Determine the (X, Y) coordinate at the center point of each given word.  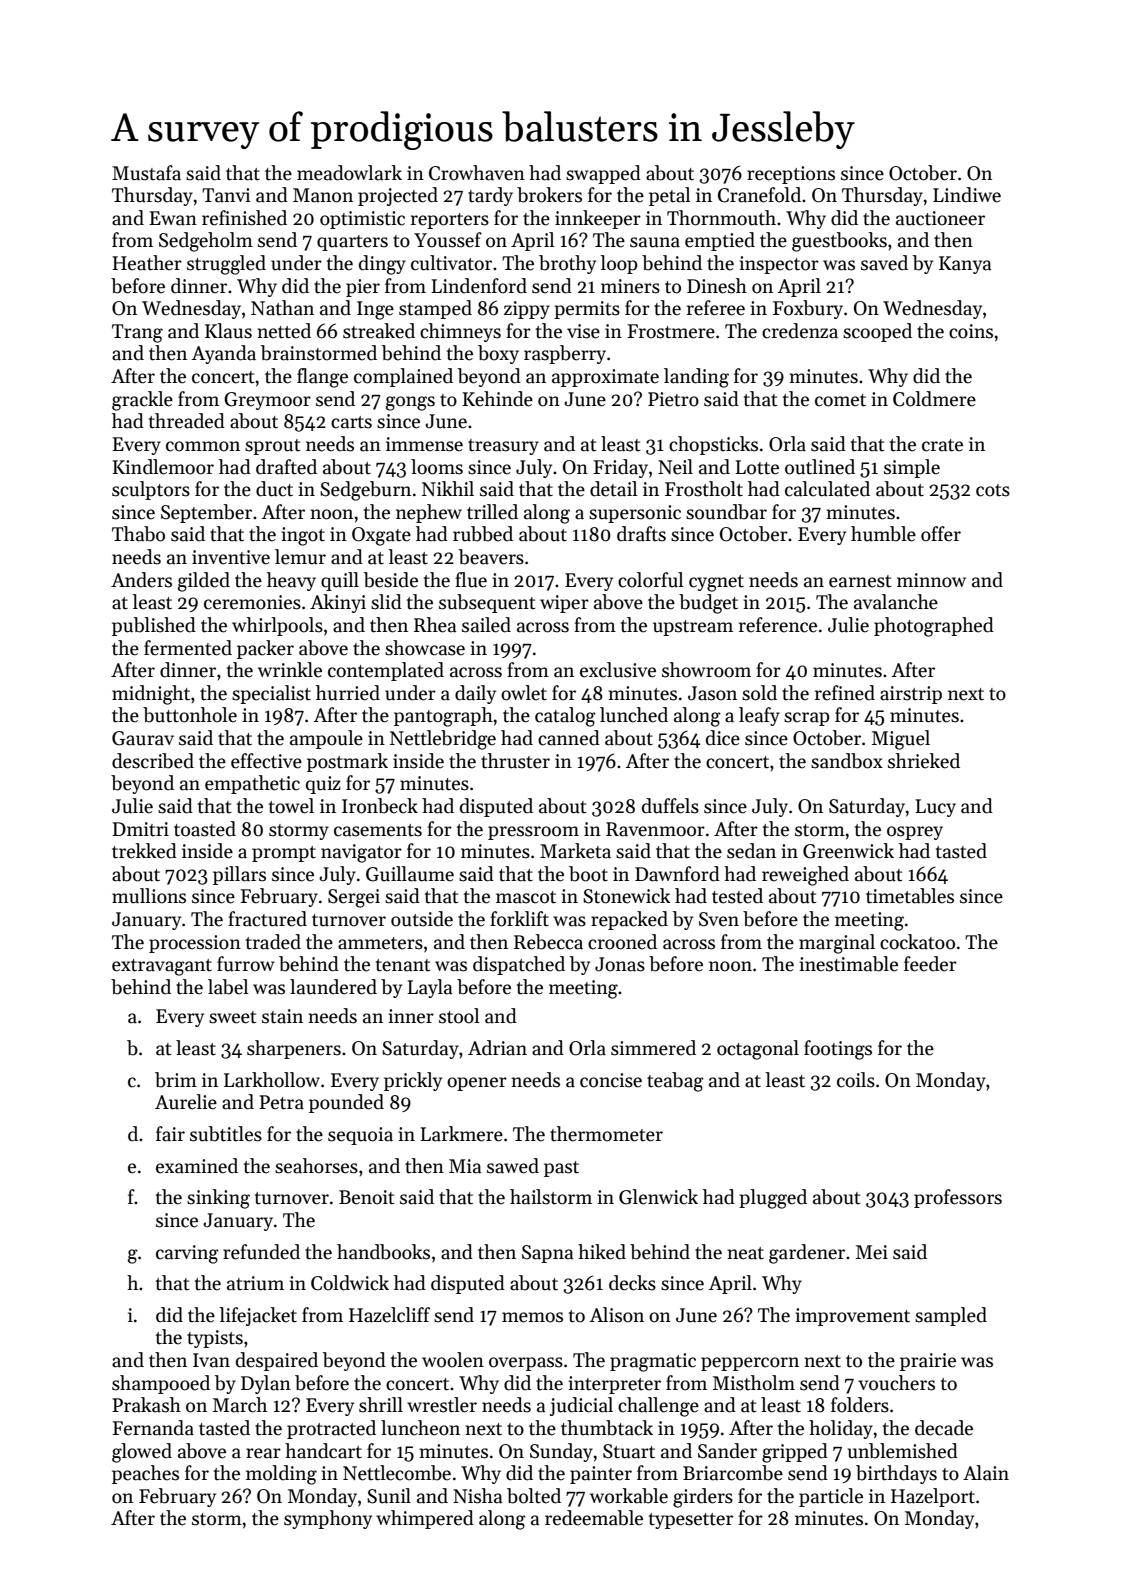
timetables (910, 896)
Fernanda (153, 1428)
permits (587, 310)
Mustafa (146, 173)
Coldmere (934, 399)
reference (778, 625)
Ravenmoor (655, 829)
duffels (670, 806)
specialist (271, 694)
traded (273, 942)
